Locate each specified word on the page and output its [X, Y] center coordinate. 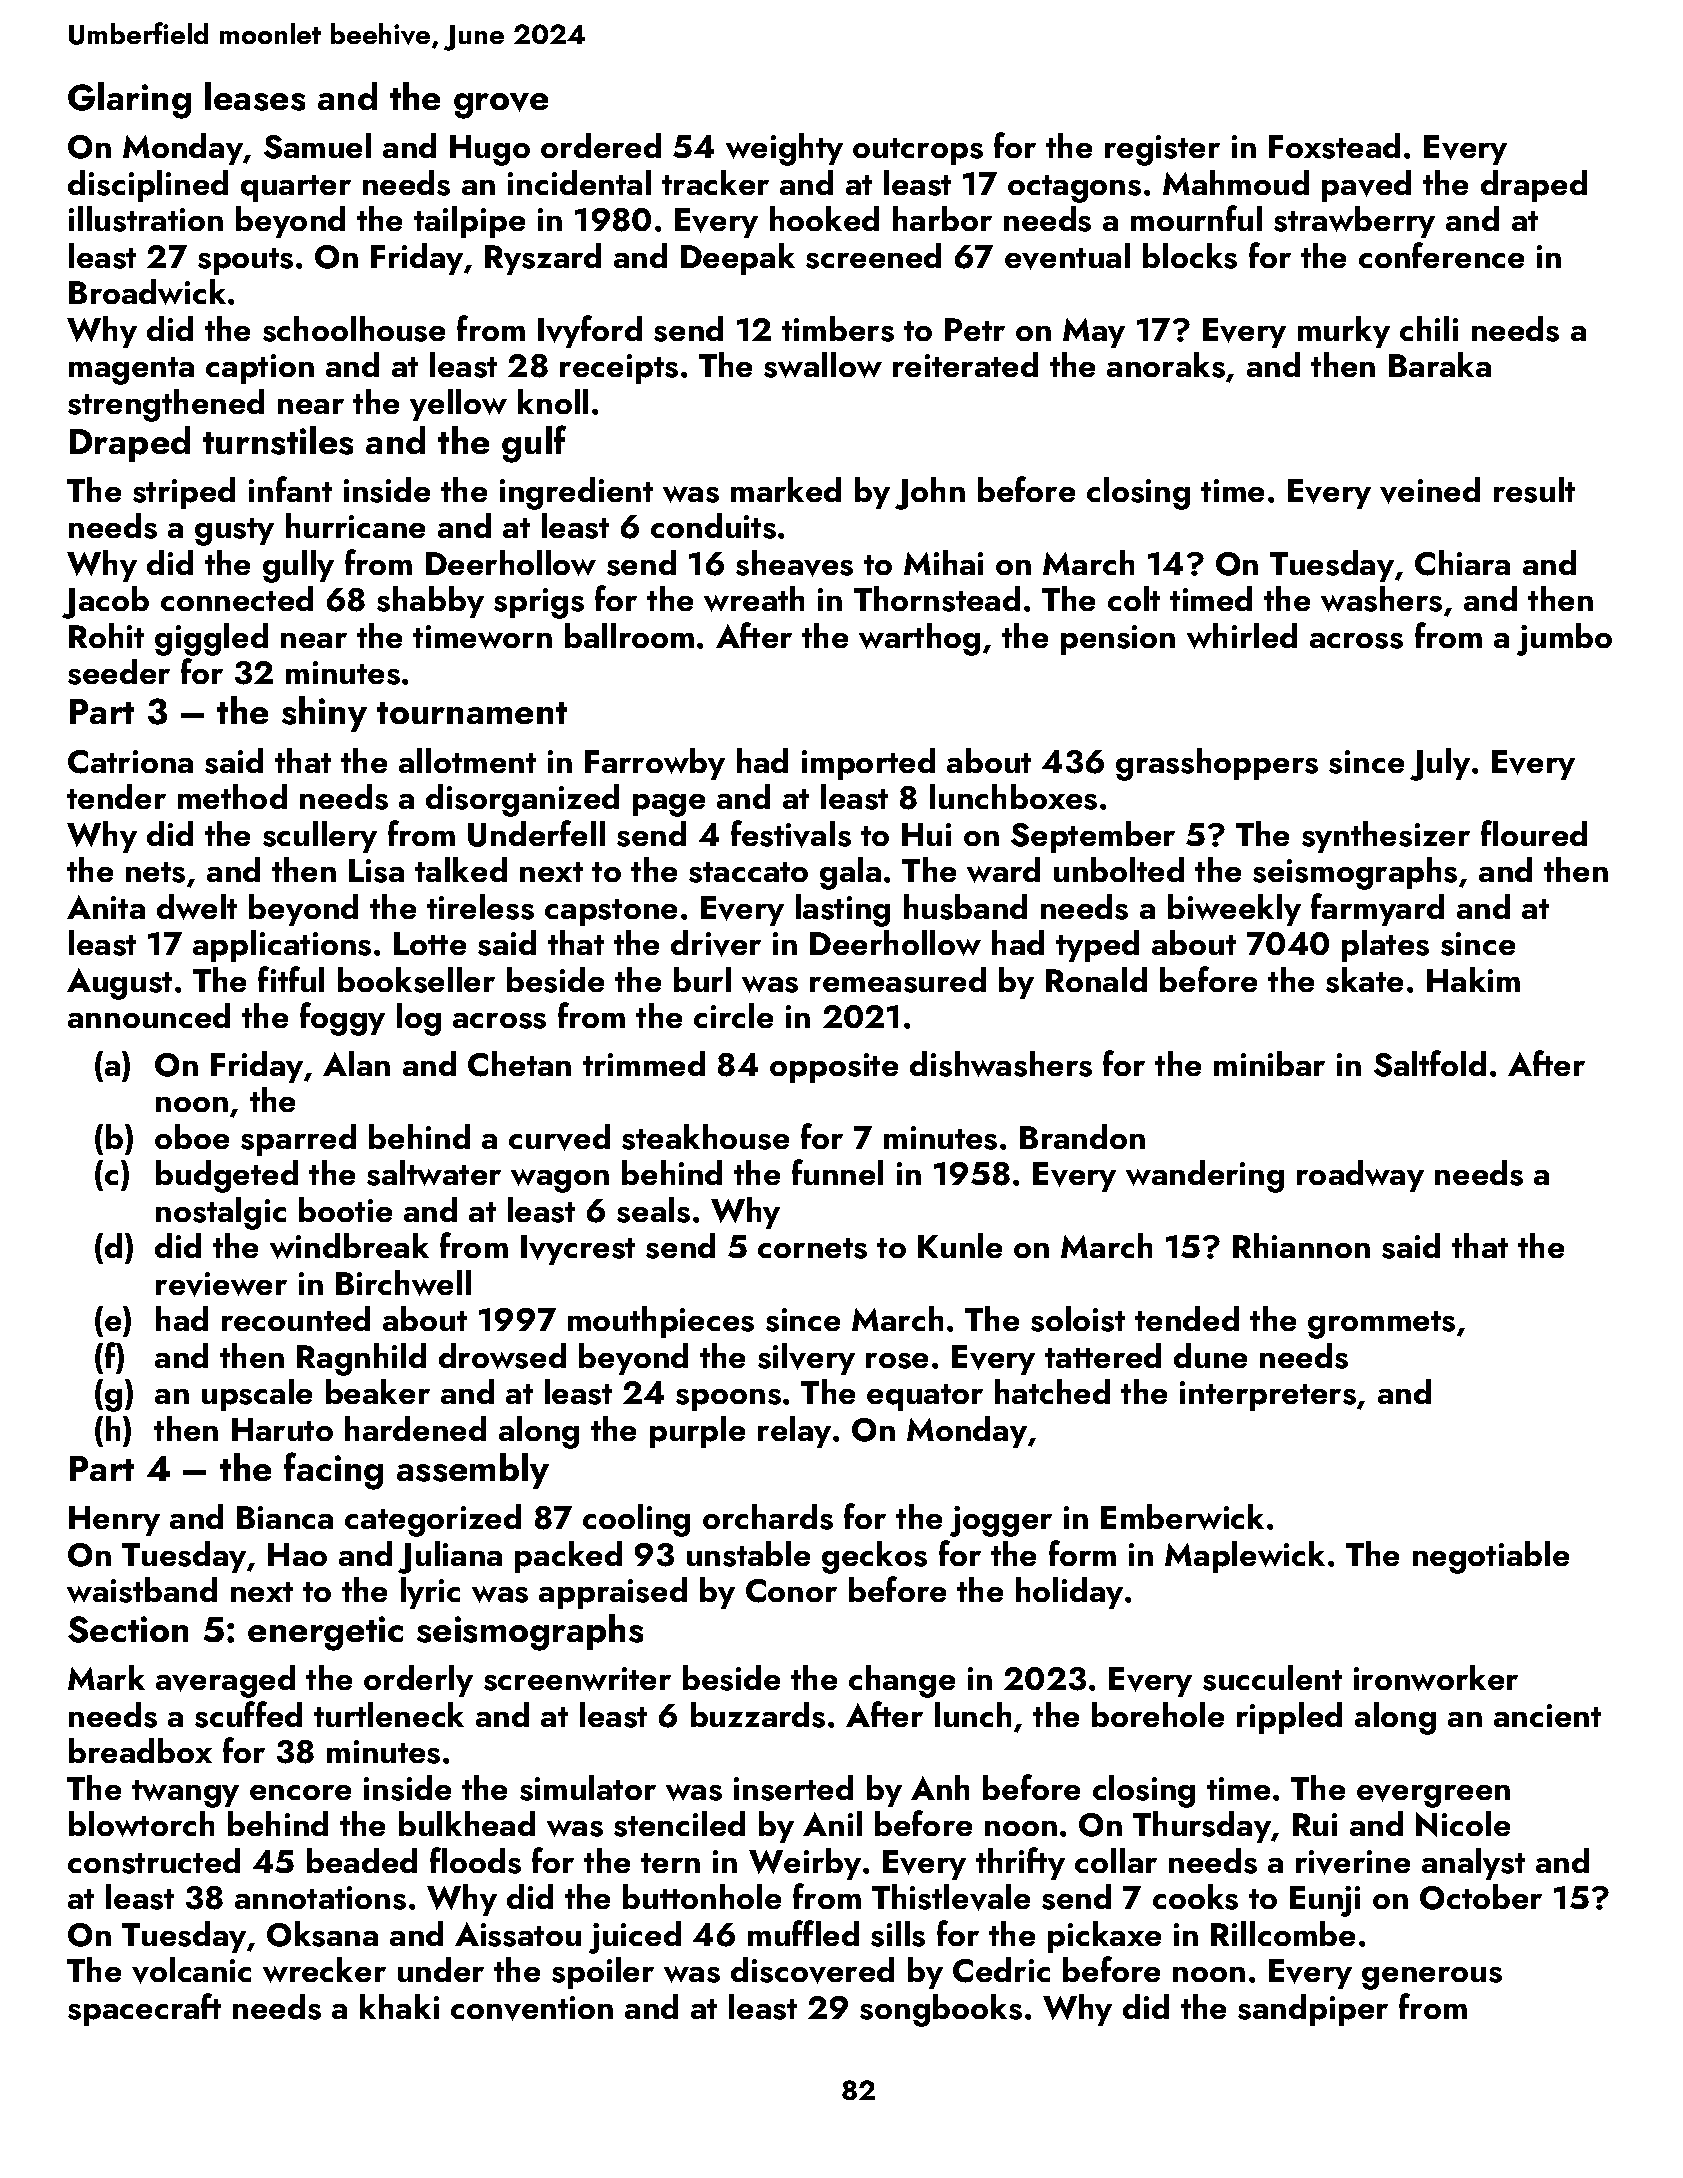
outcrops [918, 151]
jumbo [1564, 639]
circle [733, 1015]
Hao [297, 1554]
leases [255, 96]
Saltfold [1430, 1063]
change [902, 1681]
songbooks [941, 2010]
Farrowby [655, 764]
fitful [291, 979]
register [1162, 150]
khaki [399, 2006]
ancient [1547, 1715]
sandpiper [1313, 2010]
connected [237, 598]
